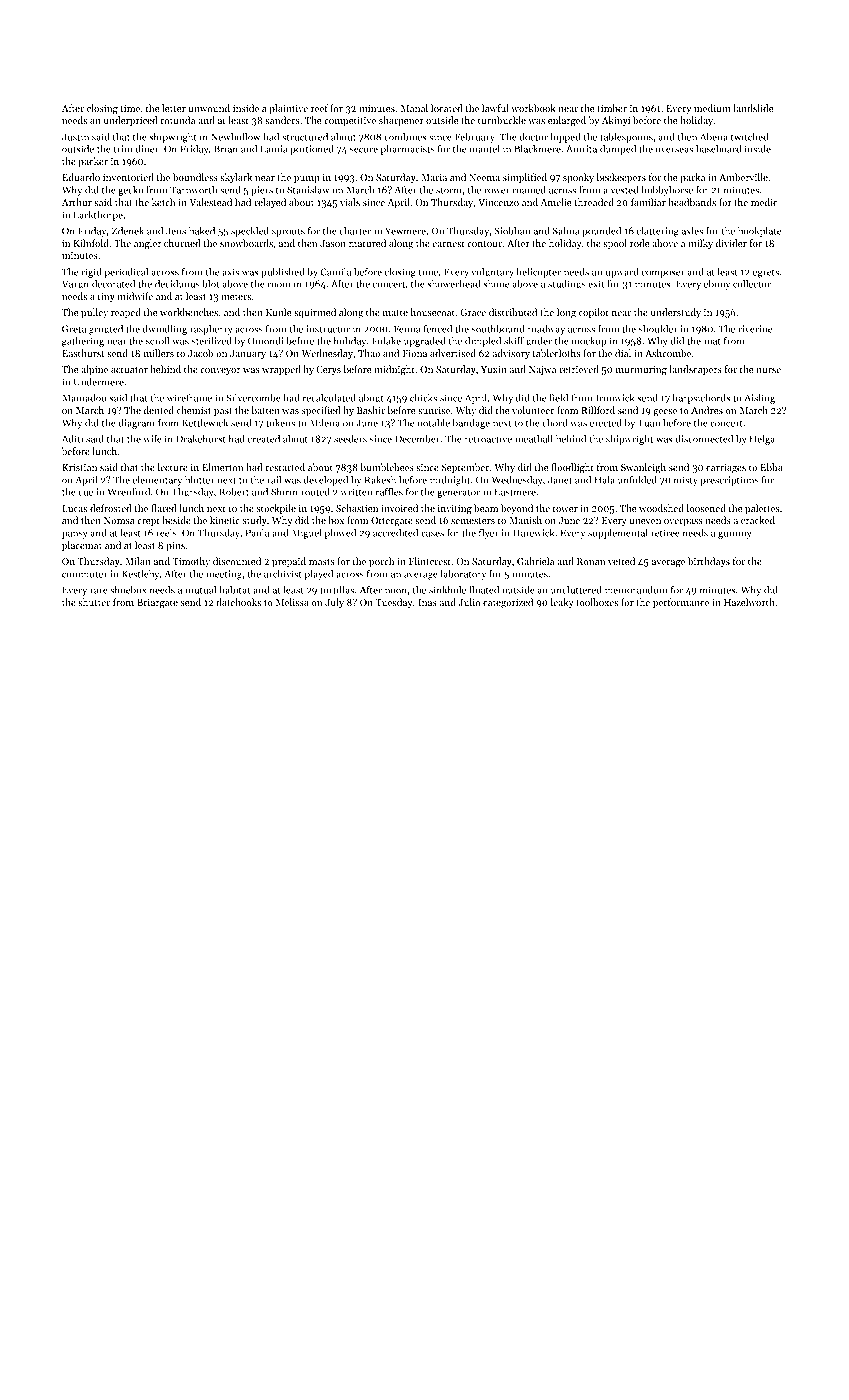  Describe the element at coordinates (138, 561) in the screenshot. I see `Milan` at that location.
